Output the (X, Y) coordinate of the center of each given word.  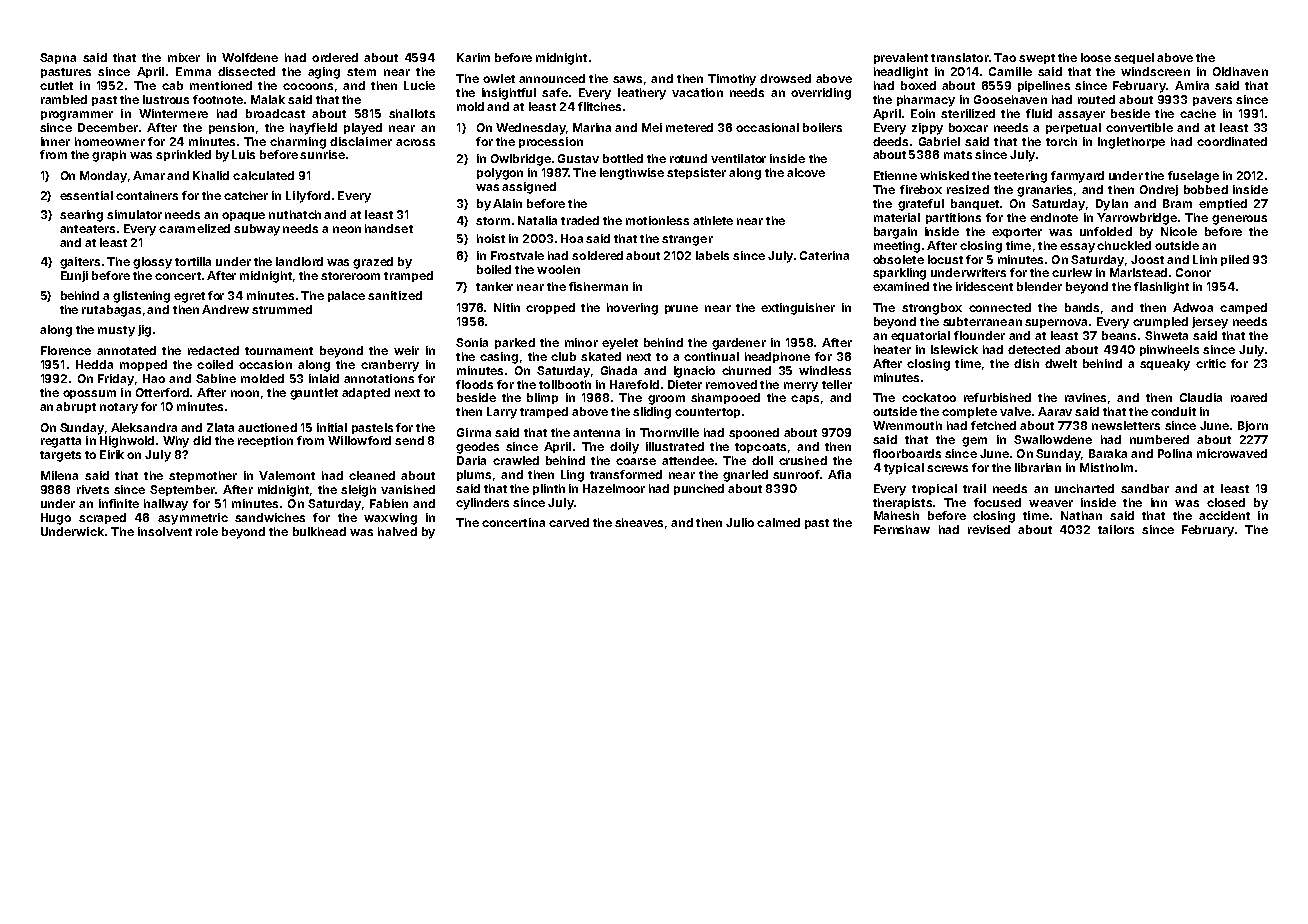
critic (1211, 363)
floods (474, 384)
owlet (499, 78)
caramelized (194, 228)
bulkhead (319, 531)
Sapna (58, 58)
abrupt (76, 407)
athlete (713, 220)
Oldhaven (1240, 71)
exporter (1017, 233)
